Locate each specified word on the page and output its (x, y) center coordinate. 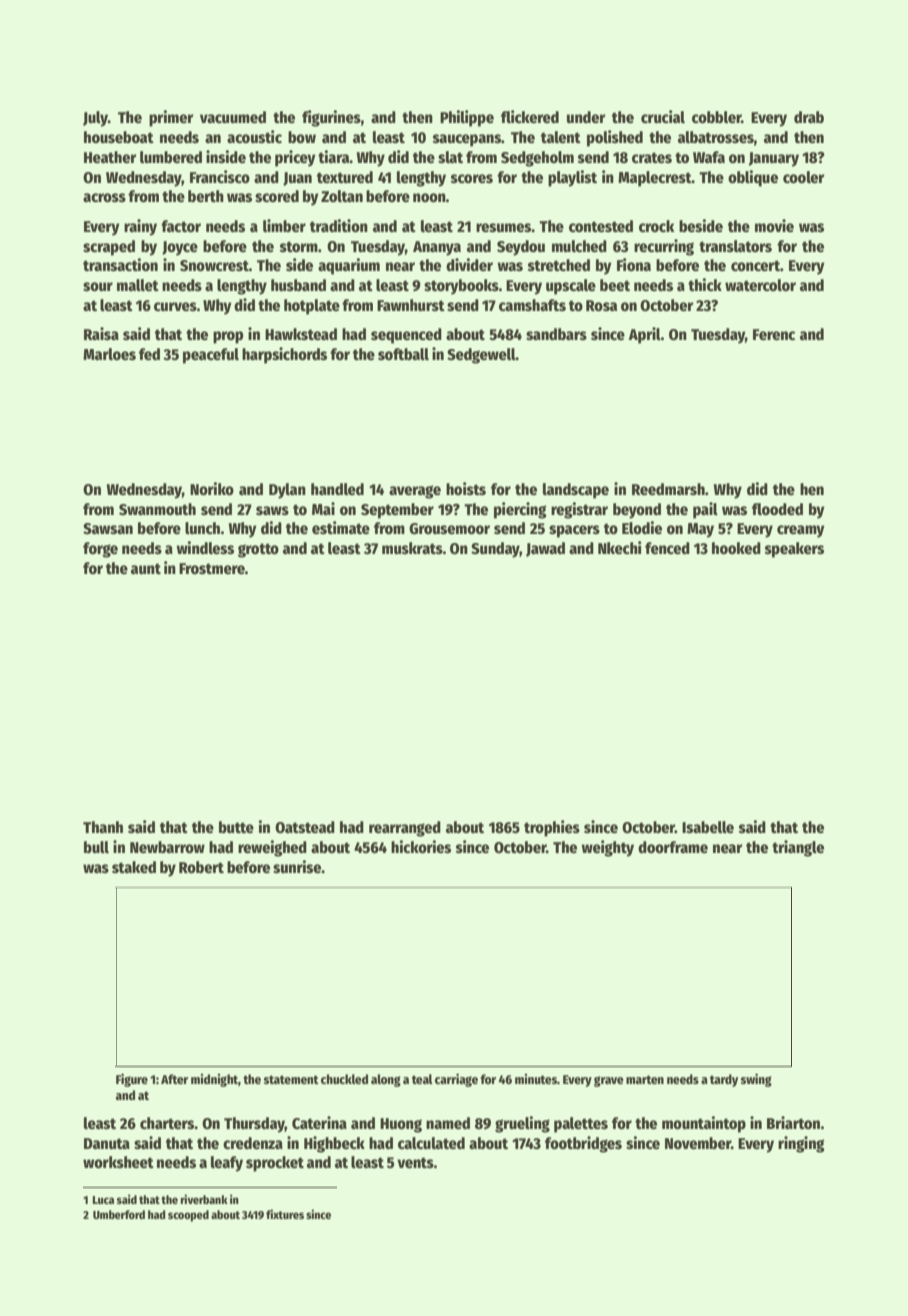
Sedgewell (481, 356)
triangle (798, 848)
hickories (421, 847)
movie (774, 226)
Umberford (119, 1214)
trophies (552, 828)
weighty (607, 848)
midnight (214, 1080)
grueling (522, 1124)
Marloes (109, 354)
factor (181, 226)
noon (429, 198)
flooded (777, 509)
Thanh (103, 827)
